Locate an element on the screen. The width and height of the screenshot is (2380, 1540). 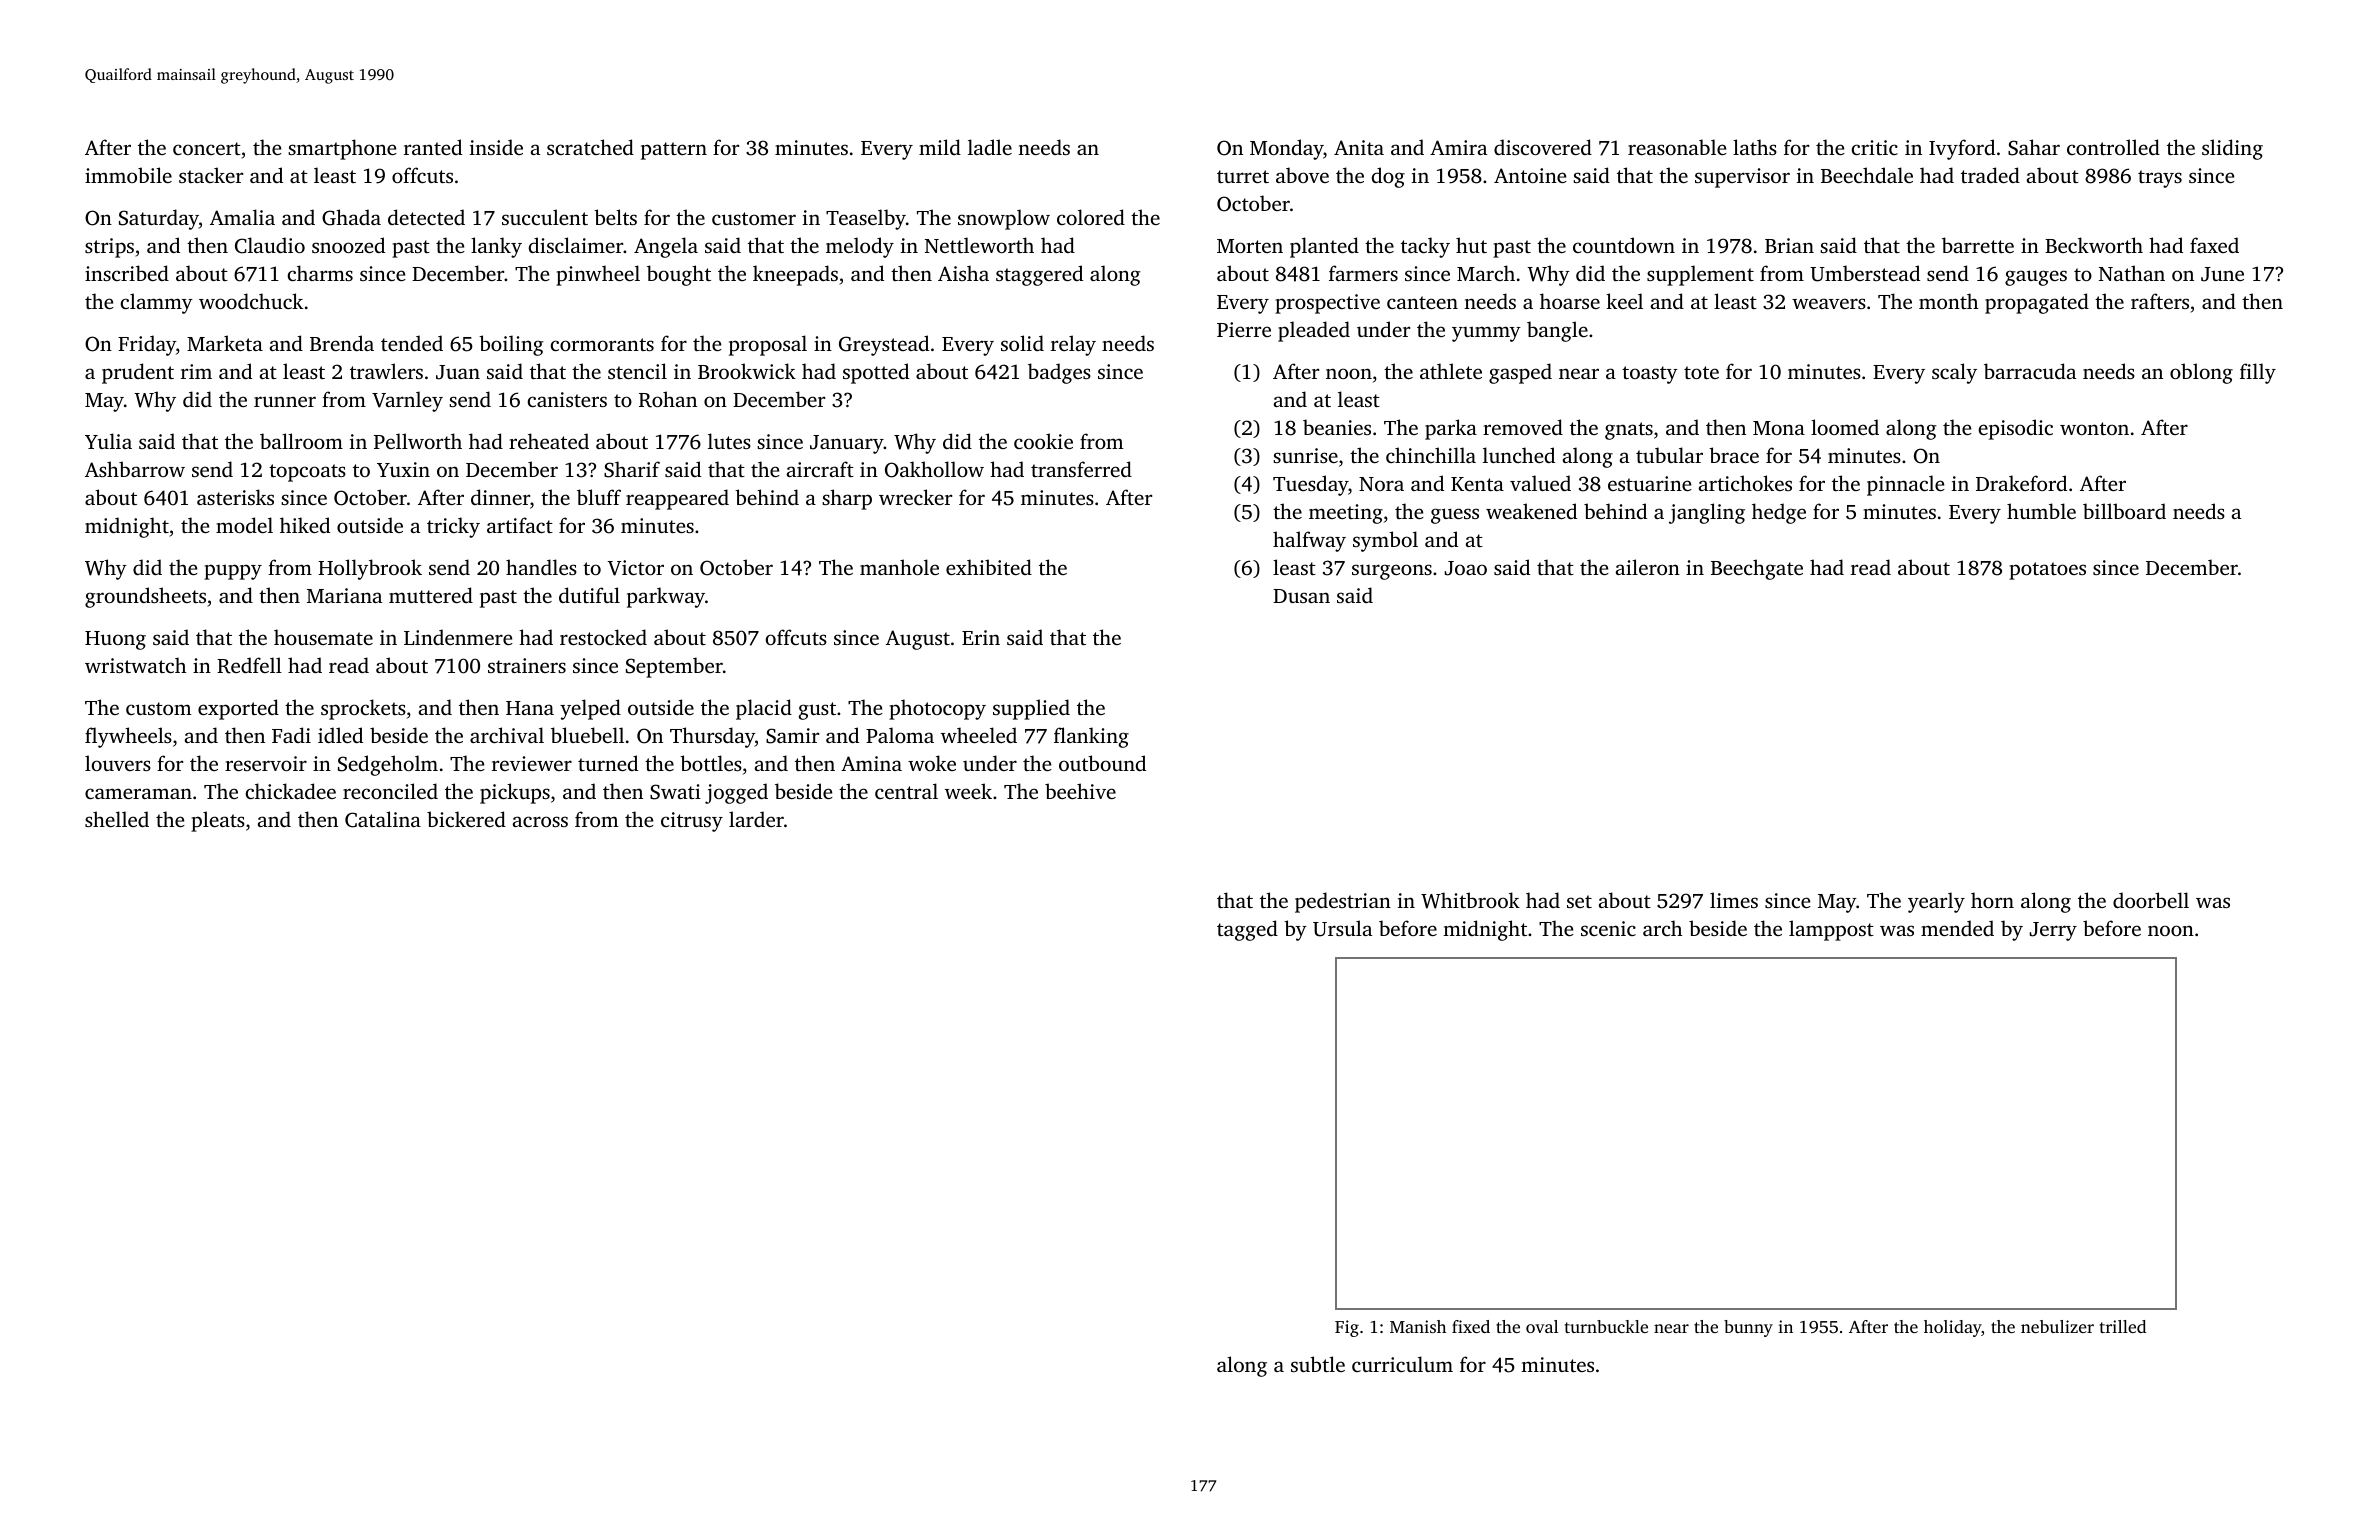
beehive is located at coordinates (1080, 791).
